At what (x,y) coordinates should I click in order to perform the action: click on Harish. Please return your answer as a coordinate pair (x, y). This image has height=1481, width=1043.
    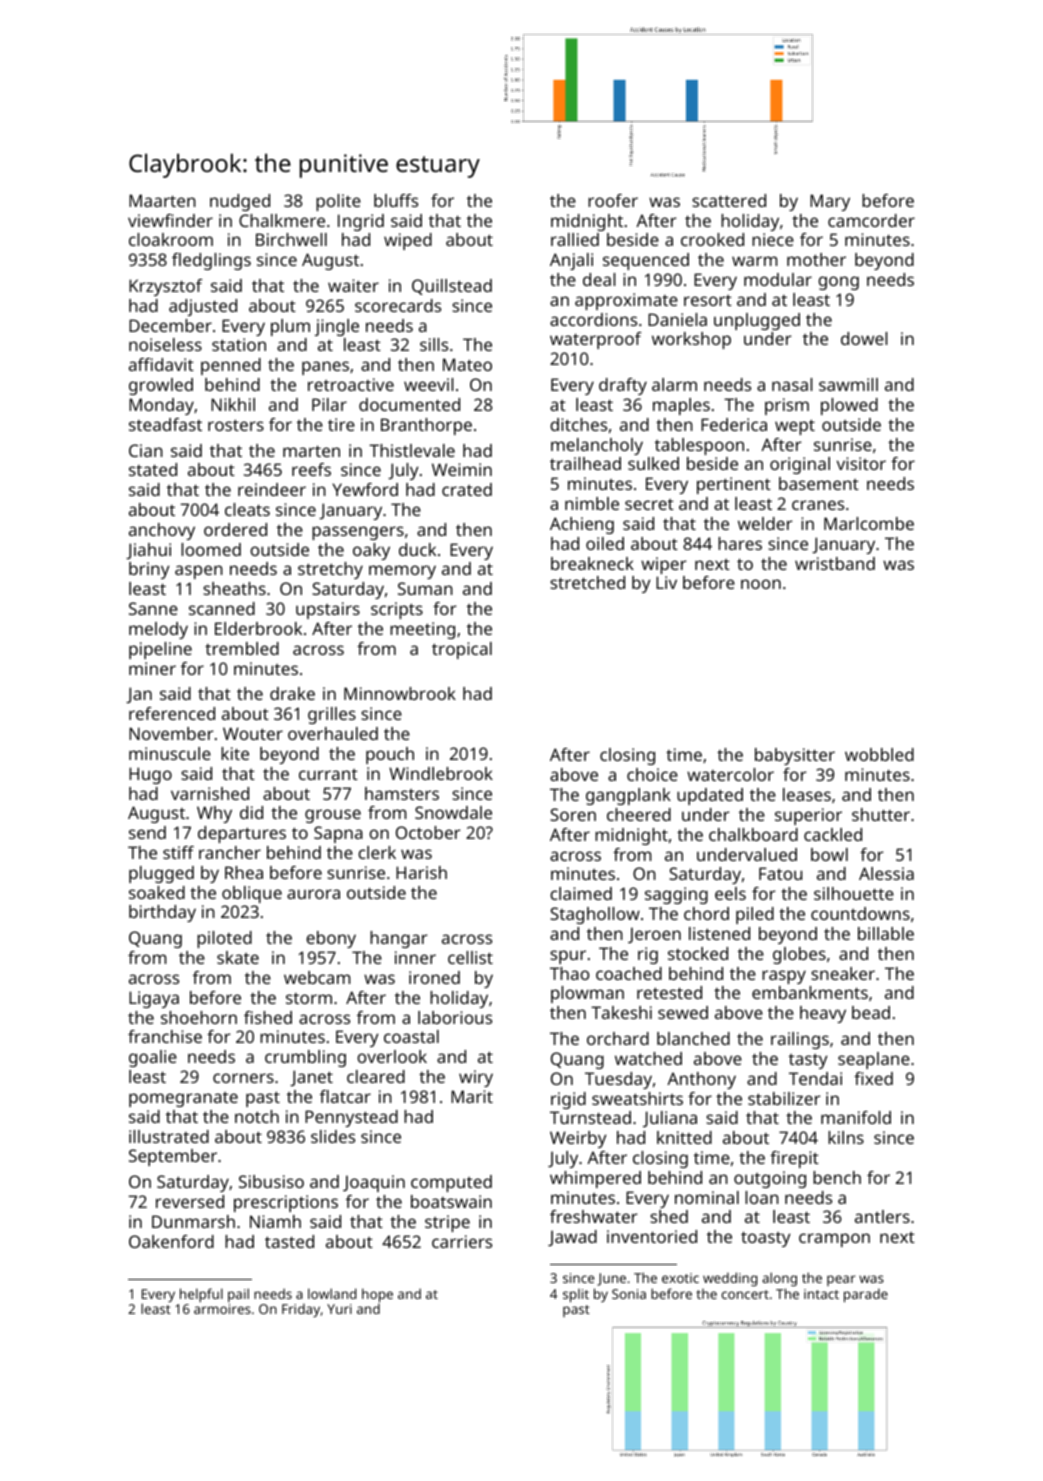
    Looking at the image, I should click on (421, 872).
